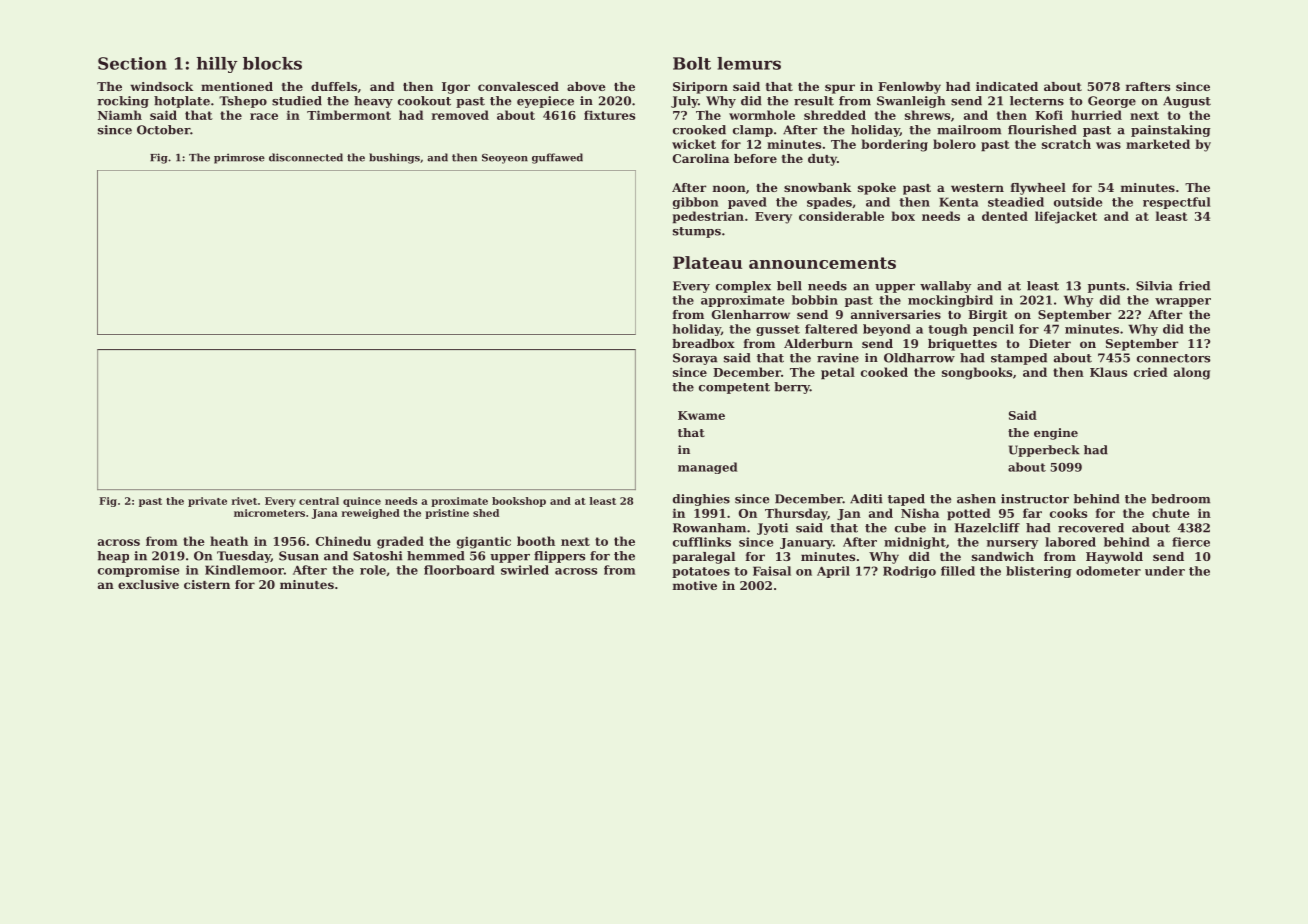 This image has height=924, width=1308. I want to click on outside, so click(1078, 202).
